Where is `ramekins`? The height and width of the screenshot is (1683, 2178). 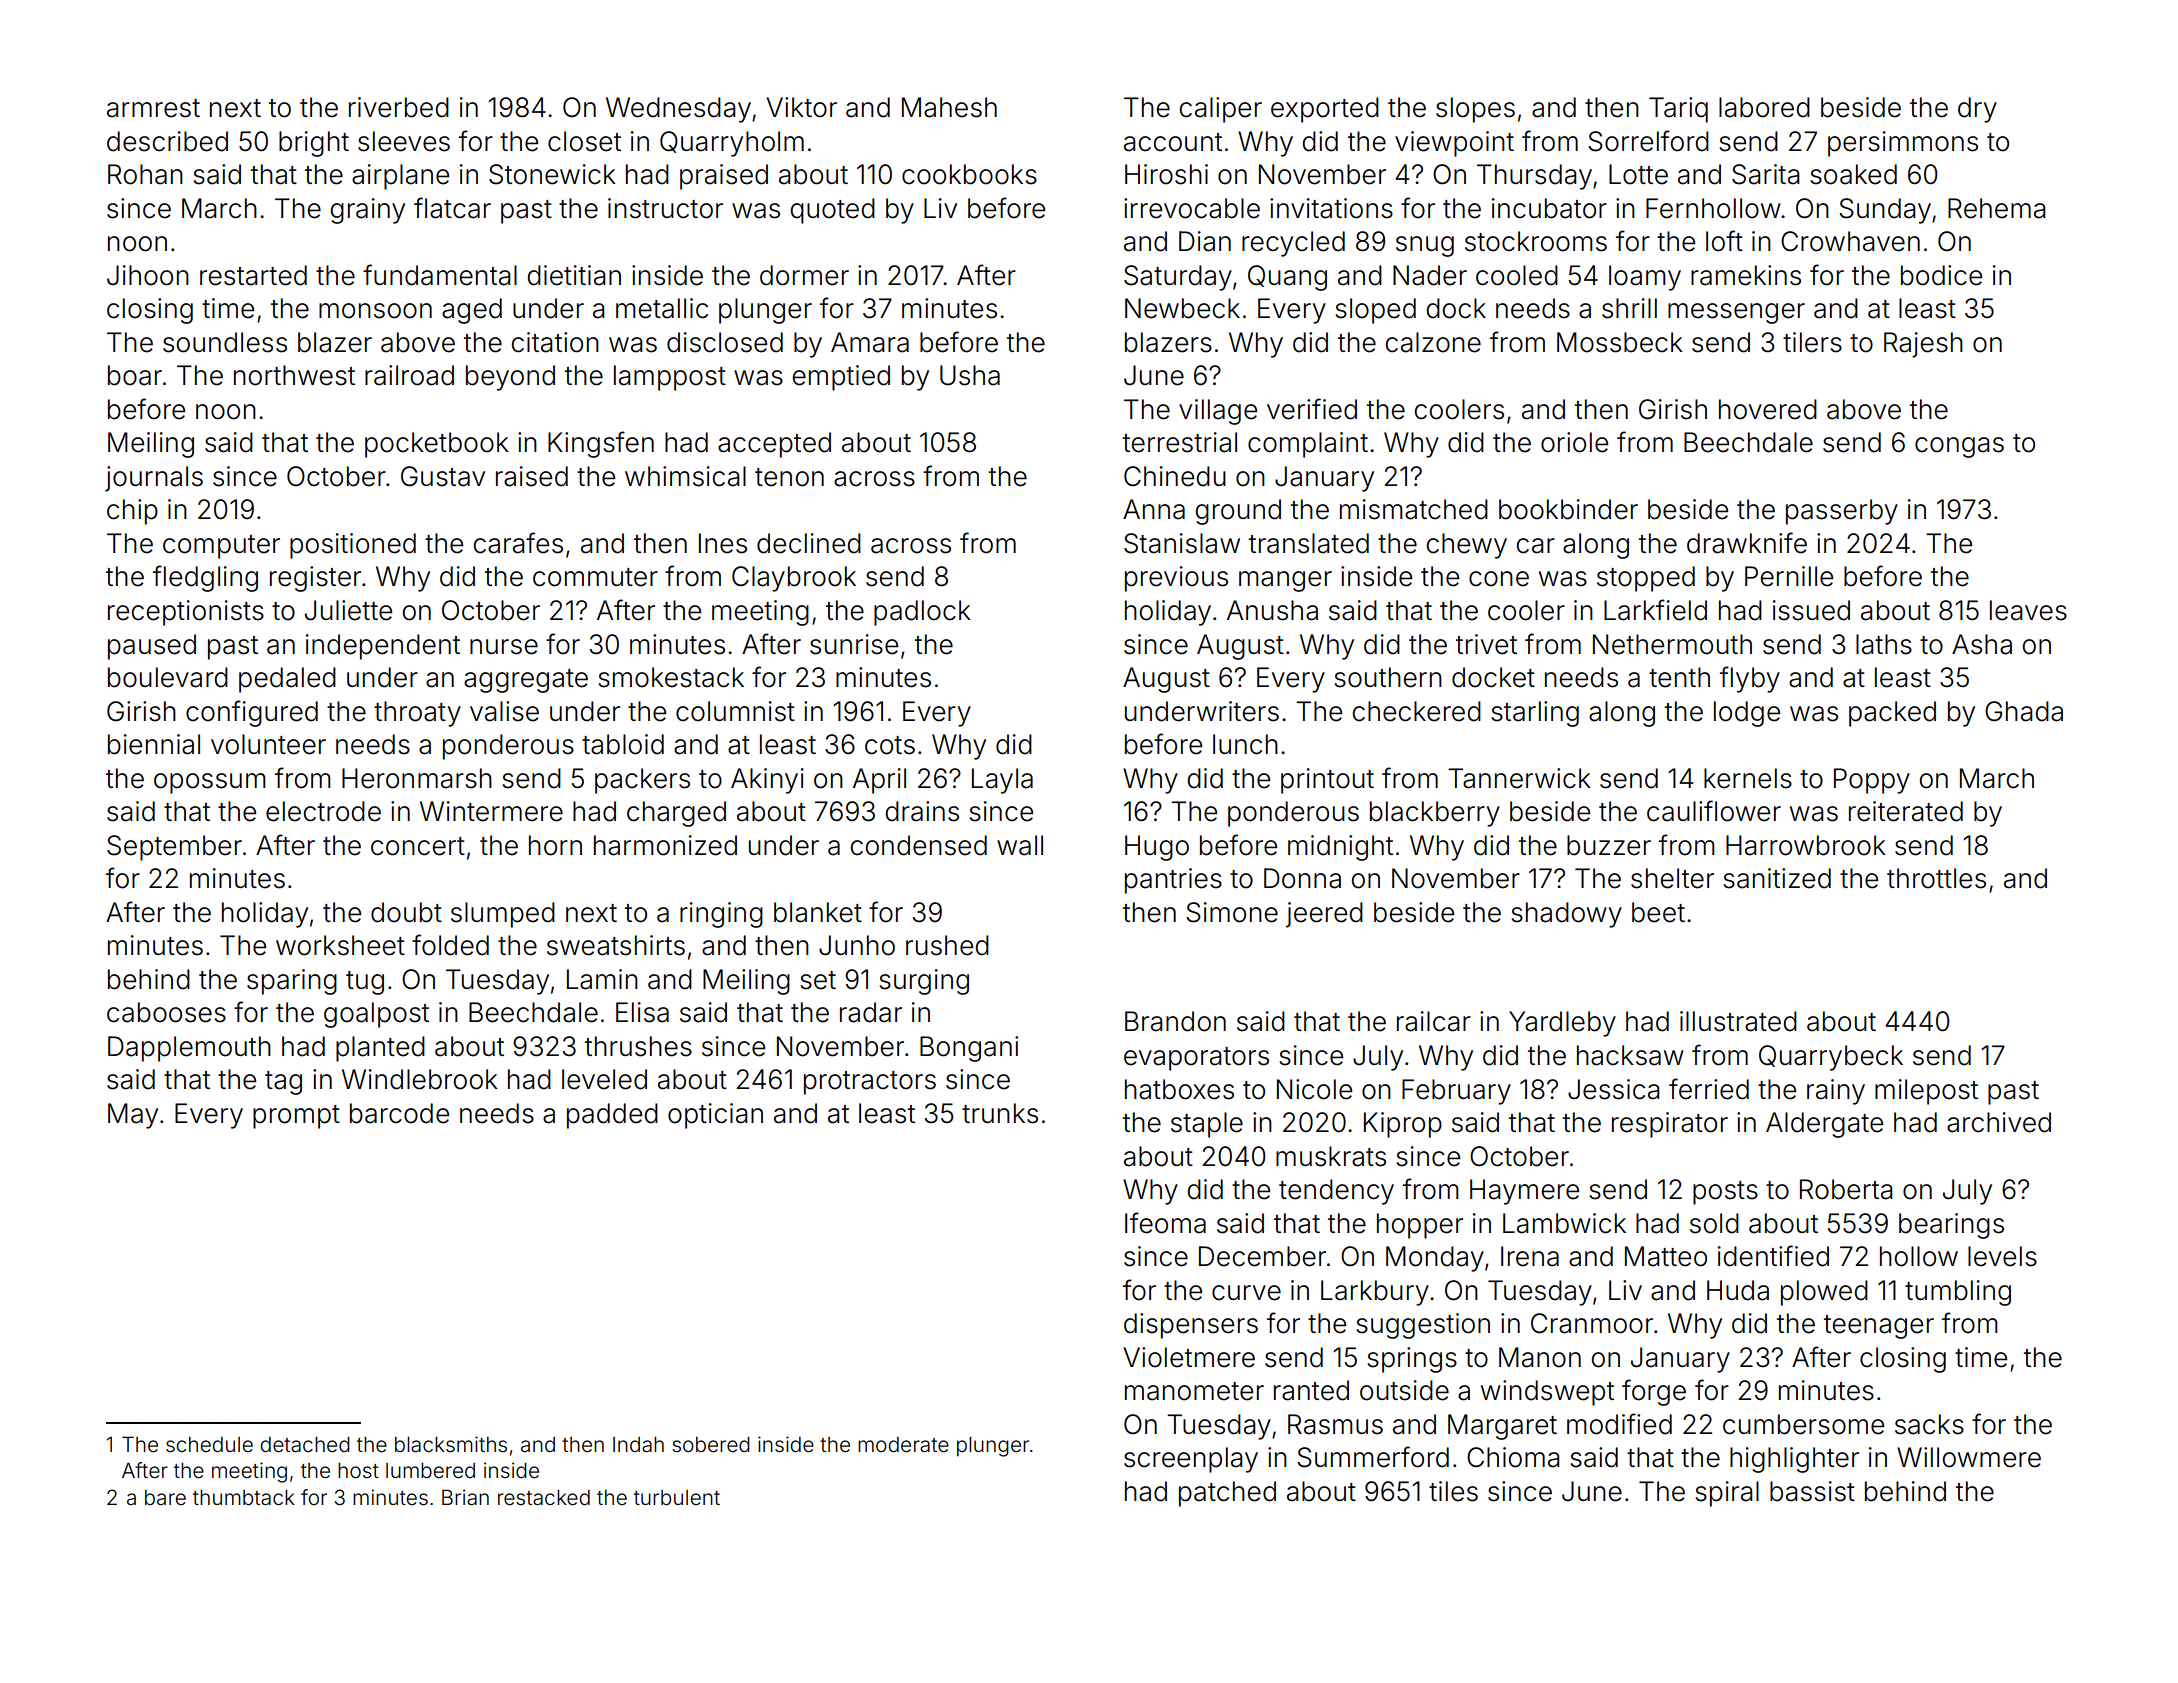
ramekins is located at coordinates (1746, 275).
